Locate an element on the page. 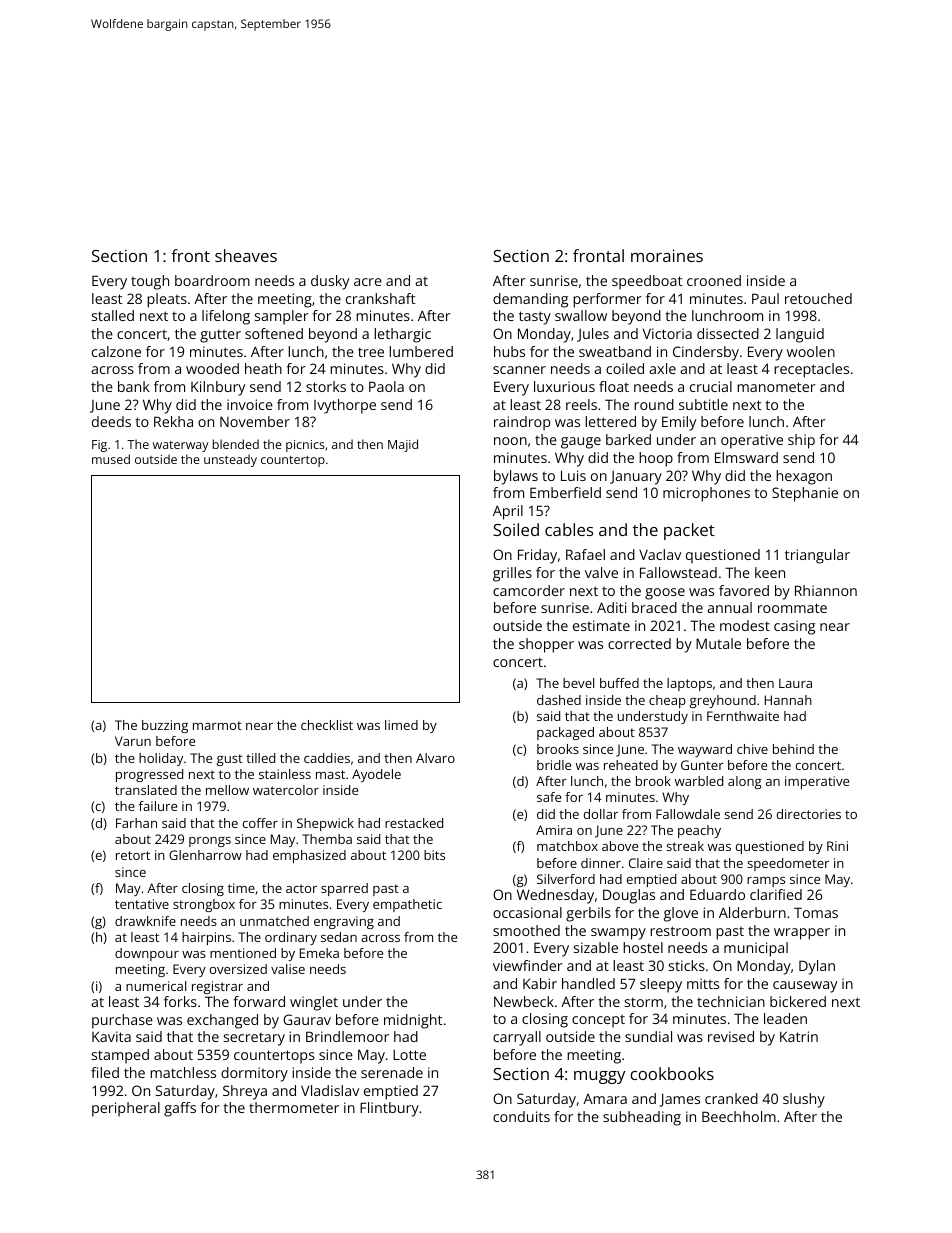 The image size is (952, 1233). round is located at coordinates (654, 404).
